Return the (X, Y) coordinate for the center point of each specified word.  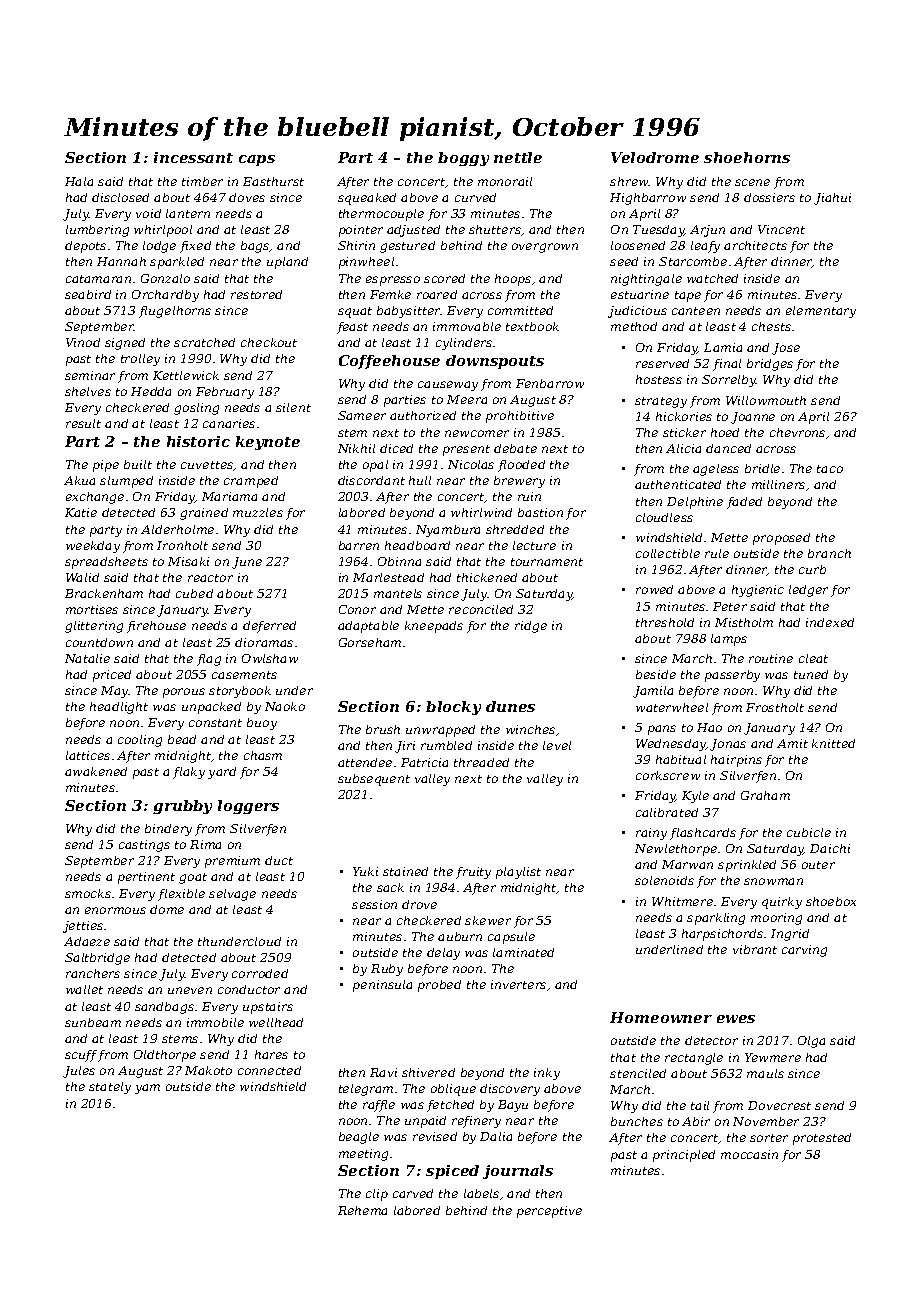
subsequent (374, 780)
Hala (79, 181)
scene (752, 182)
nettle (518, 157)
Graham (765, 795)
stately (110, 1088)
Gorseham (370, 642)
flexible (181, 895)
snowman (773, 881)
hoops (513, 280)
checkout (269, 342)
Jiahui (832, 199)
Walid (82, 577)
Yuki (365, 871)
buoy (262, 724)
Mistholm (744, 622)
